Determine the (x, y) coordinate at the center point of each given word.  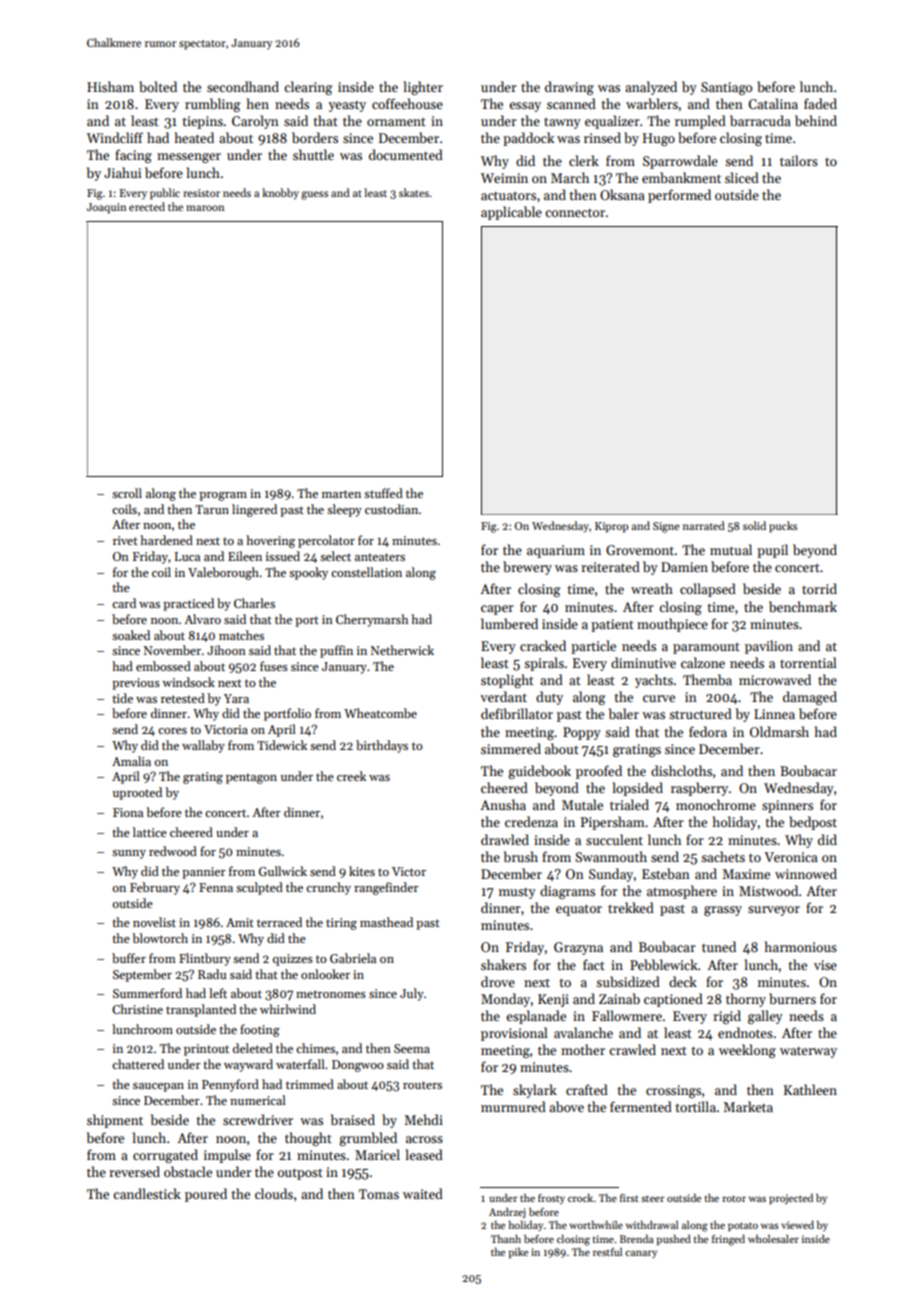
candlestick (147, 1193)
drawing (569, 88)
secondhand (243, 86)
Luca (187, 556)
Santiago (726, 88)
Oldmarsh (779, 731)
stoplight (507, 681)
